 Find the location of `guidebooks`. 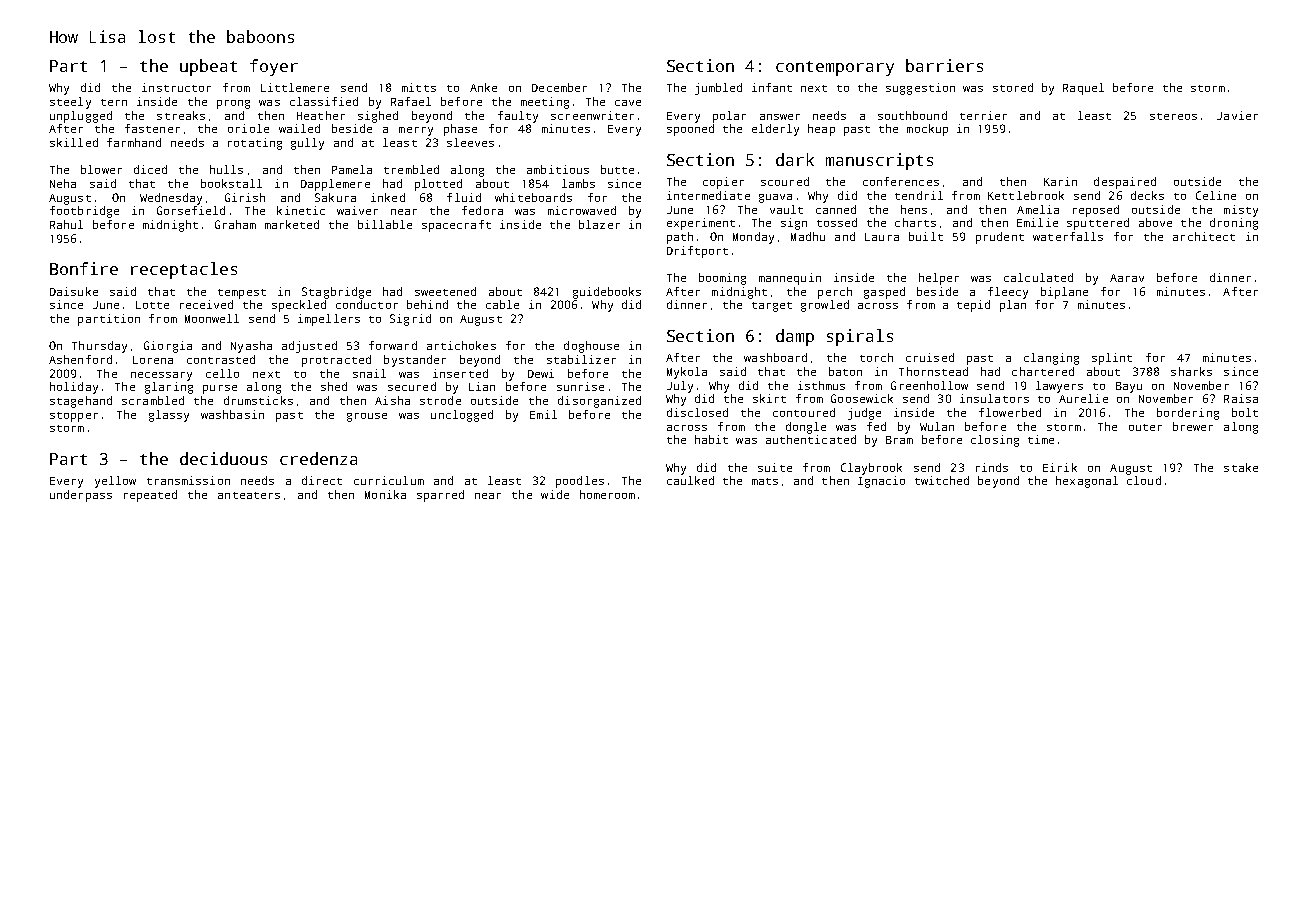

guidebooks is located at coordinates (607, 293).
